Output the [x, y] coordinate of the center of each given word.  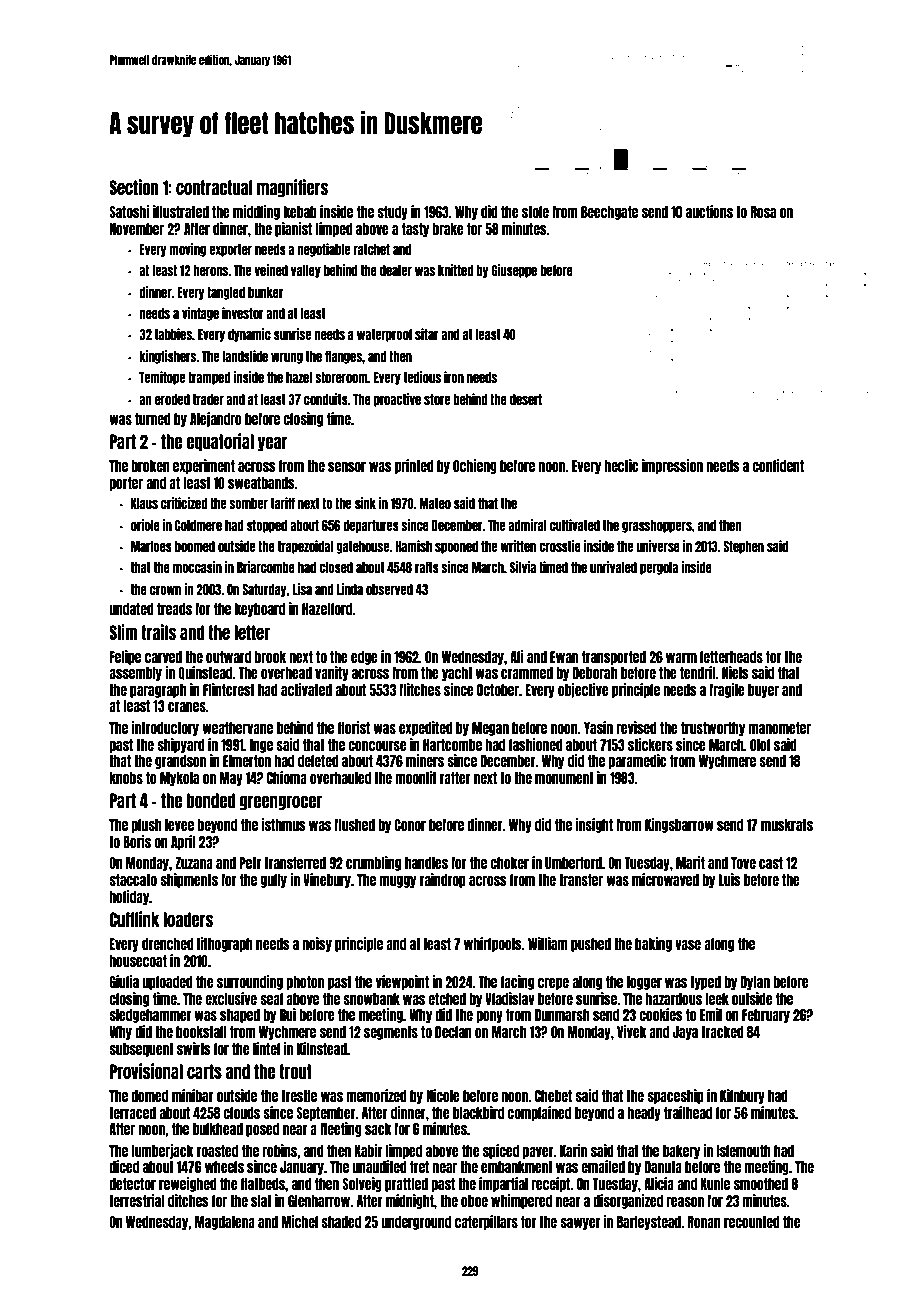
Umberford [573, 863]
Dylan [755, 983]
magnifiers [292, 188]
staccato [133, 880]
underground [416, 1223]
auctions [709, 211]
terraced [132, 1113]
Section [133, 187]
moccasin [197, 567]
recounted [752, 1222]
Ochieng [475, 466]
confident [778, 465]
